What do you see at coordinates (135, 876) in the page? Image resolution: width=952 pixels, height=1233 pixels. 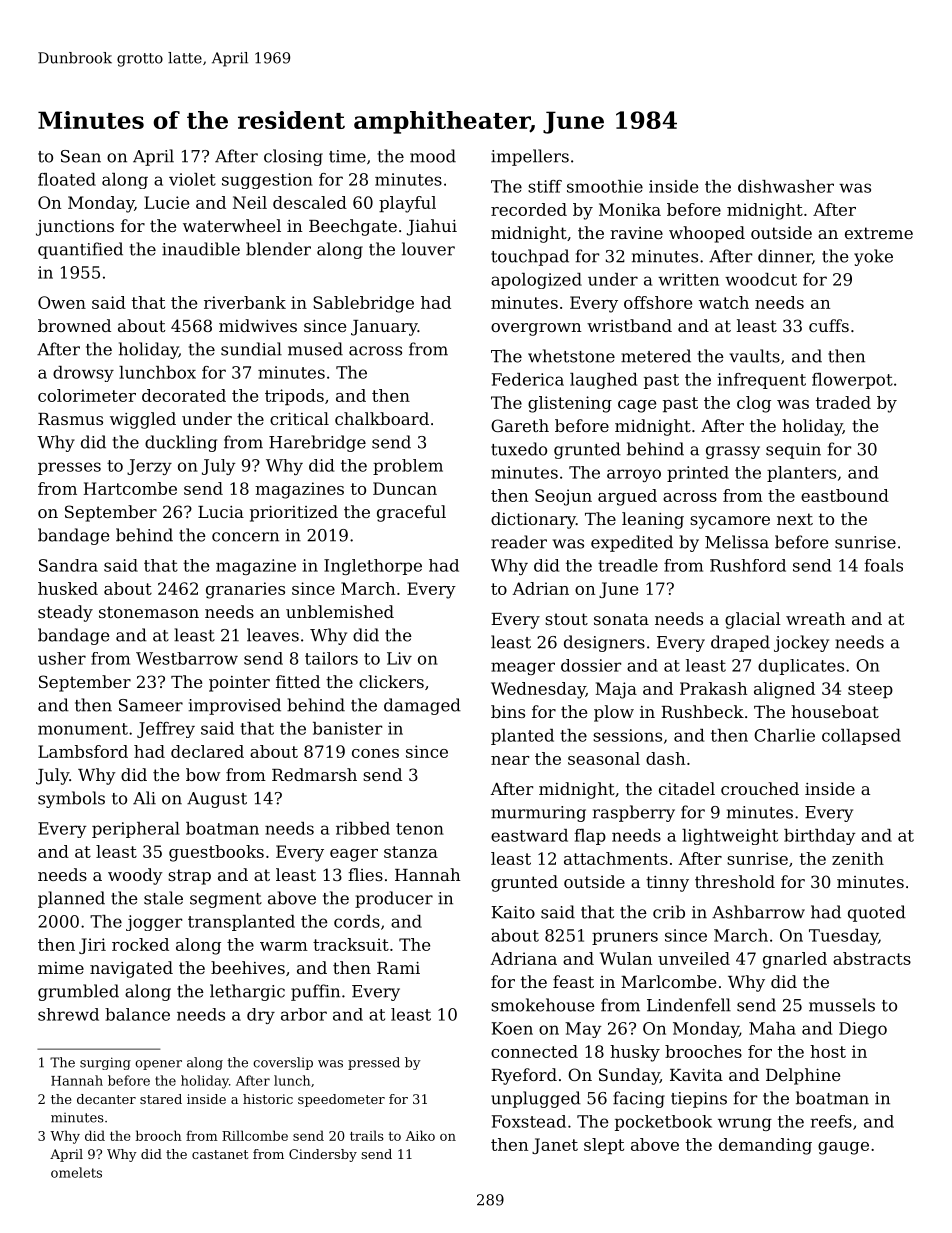 I see `woody` at bounding box center [135, 876].
